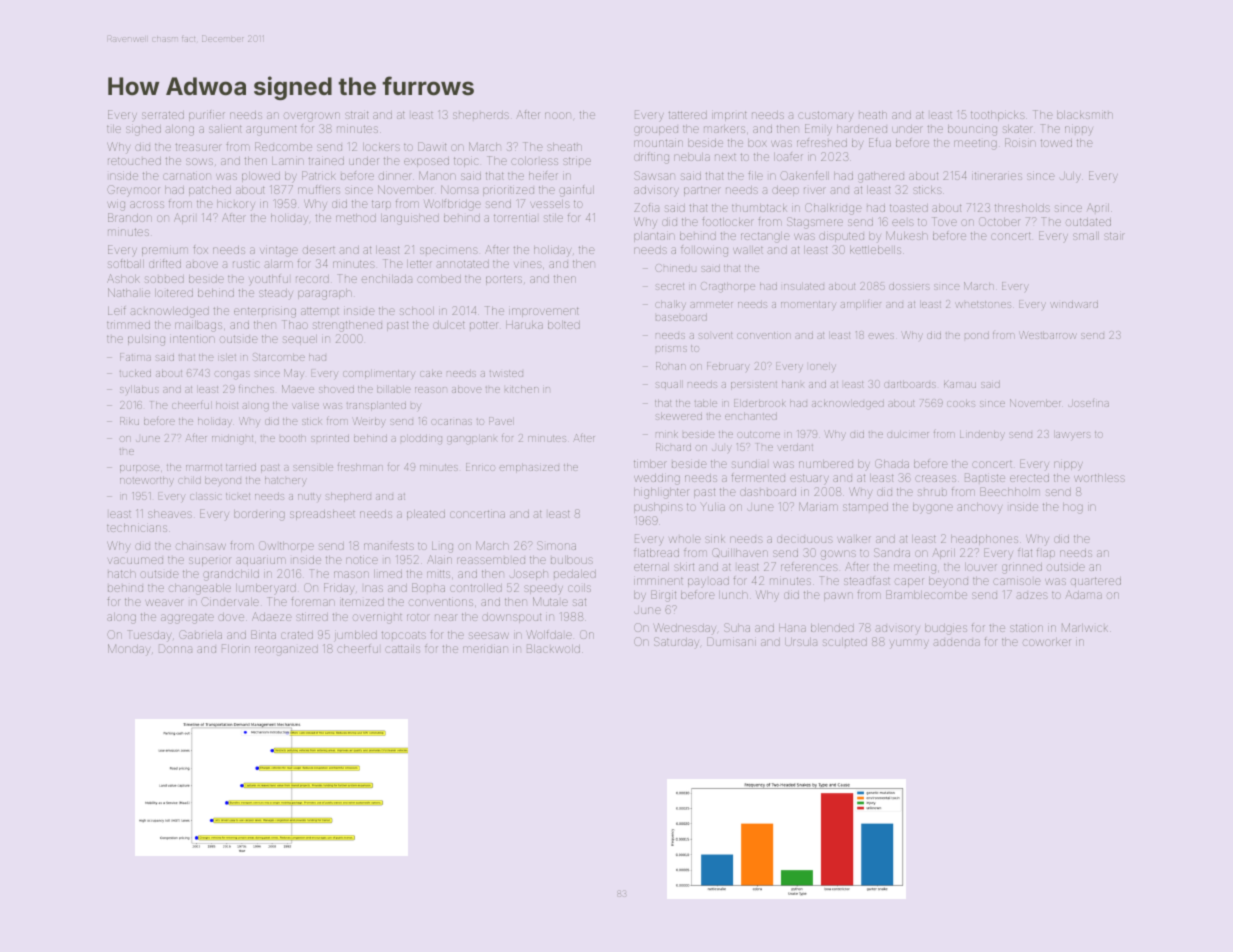 This document has height=952, width=1233. What do you see at coordinates (675, 268) in the document?
I see `Chinedu` at bounding box center [675, 268].
